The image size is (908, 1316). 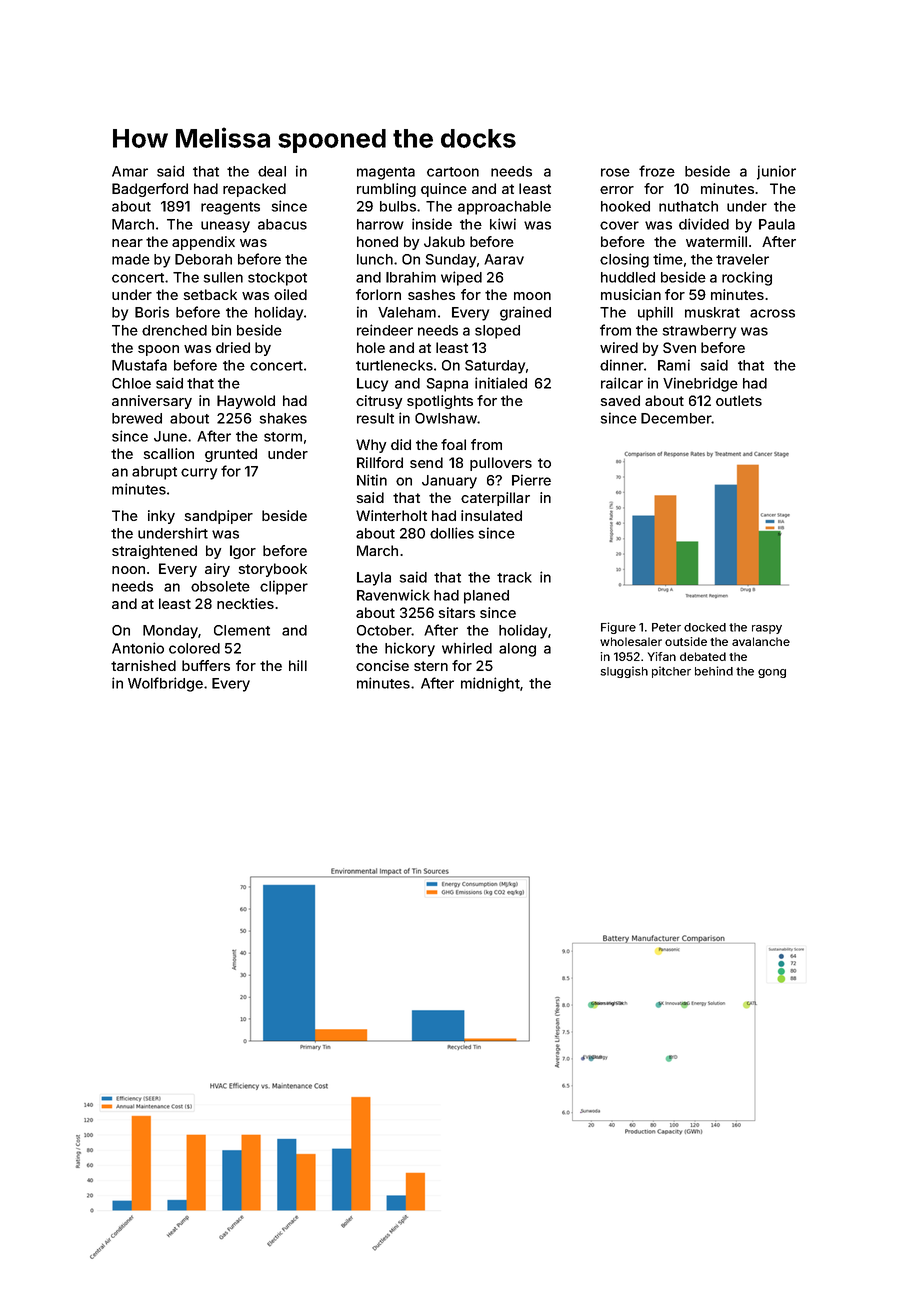 What do you see at coordinates (152, 312) in the document?
I see `Boris` at bounding box center [152, 312].
